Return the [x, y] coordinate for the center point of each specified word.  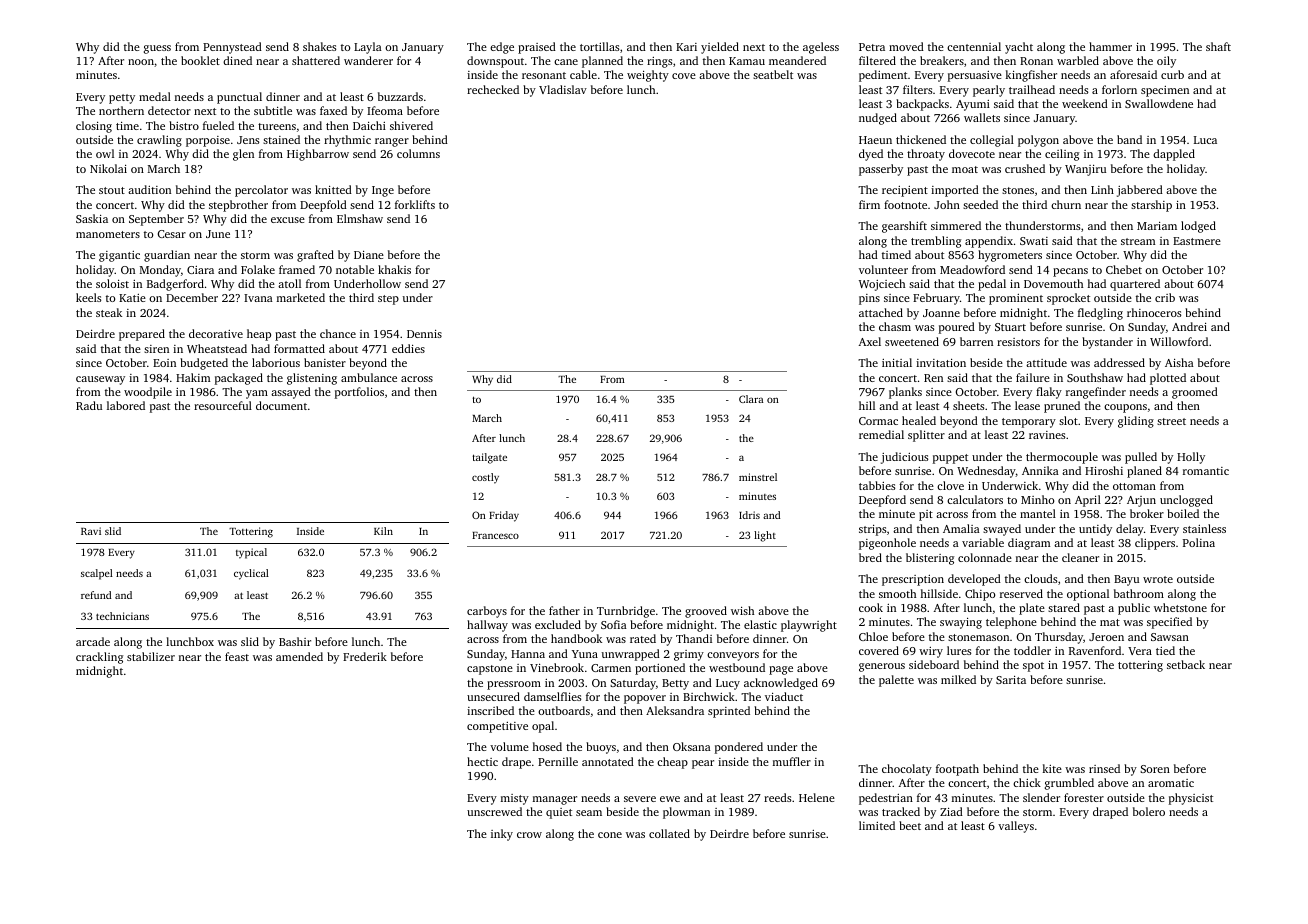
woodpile [148, 393]
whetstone [1180, 607]
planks [905, 393]
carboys [487, 612]
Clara [751, 399]
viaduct [784, 696]
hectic [482, 761]
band [1129, 139]
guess [157, 49]
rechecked [493, 89]
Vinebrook [557, 667]
